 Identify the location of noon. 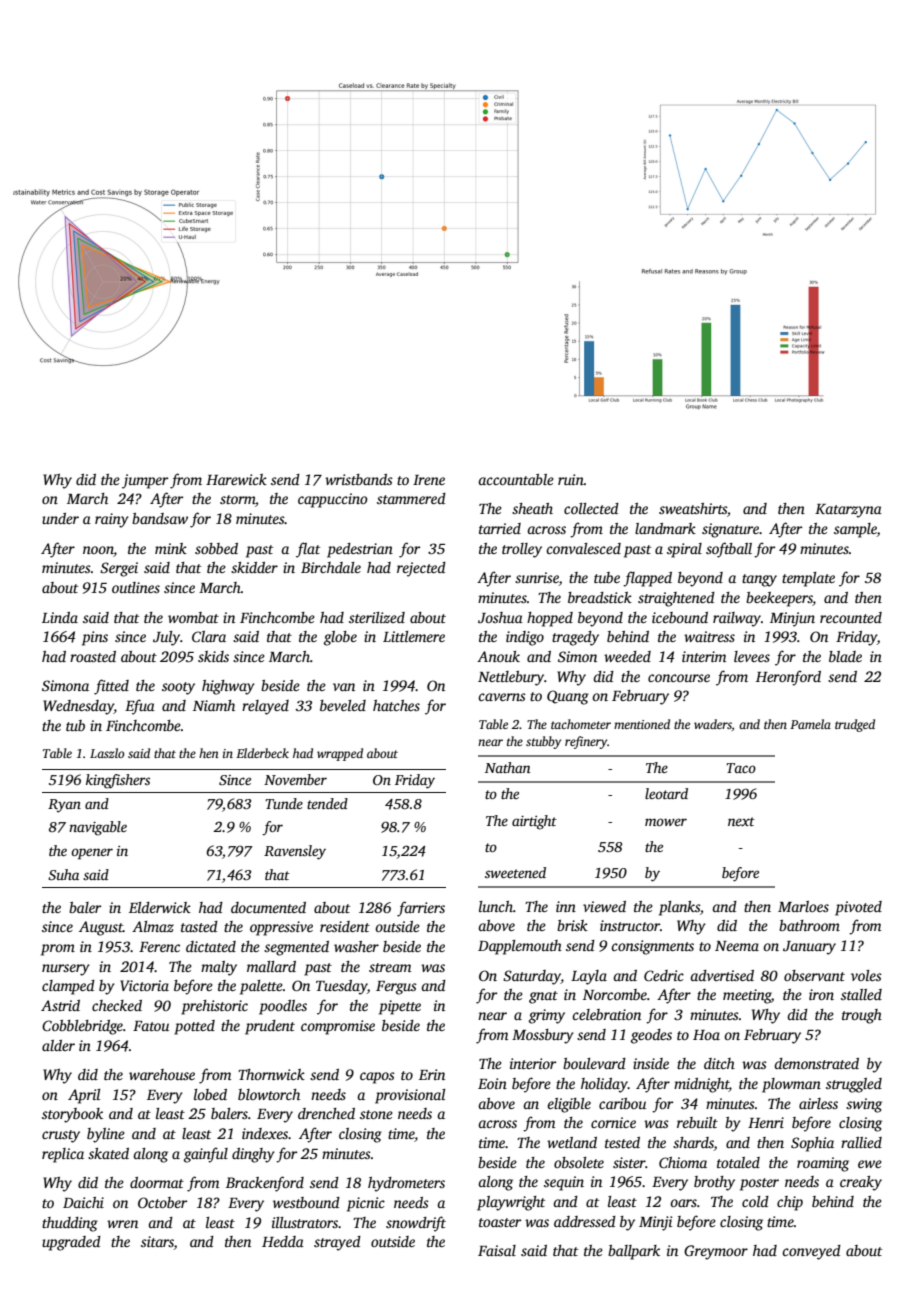
(98, 550).
